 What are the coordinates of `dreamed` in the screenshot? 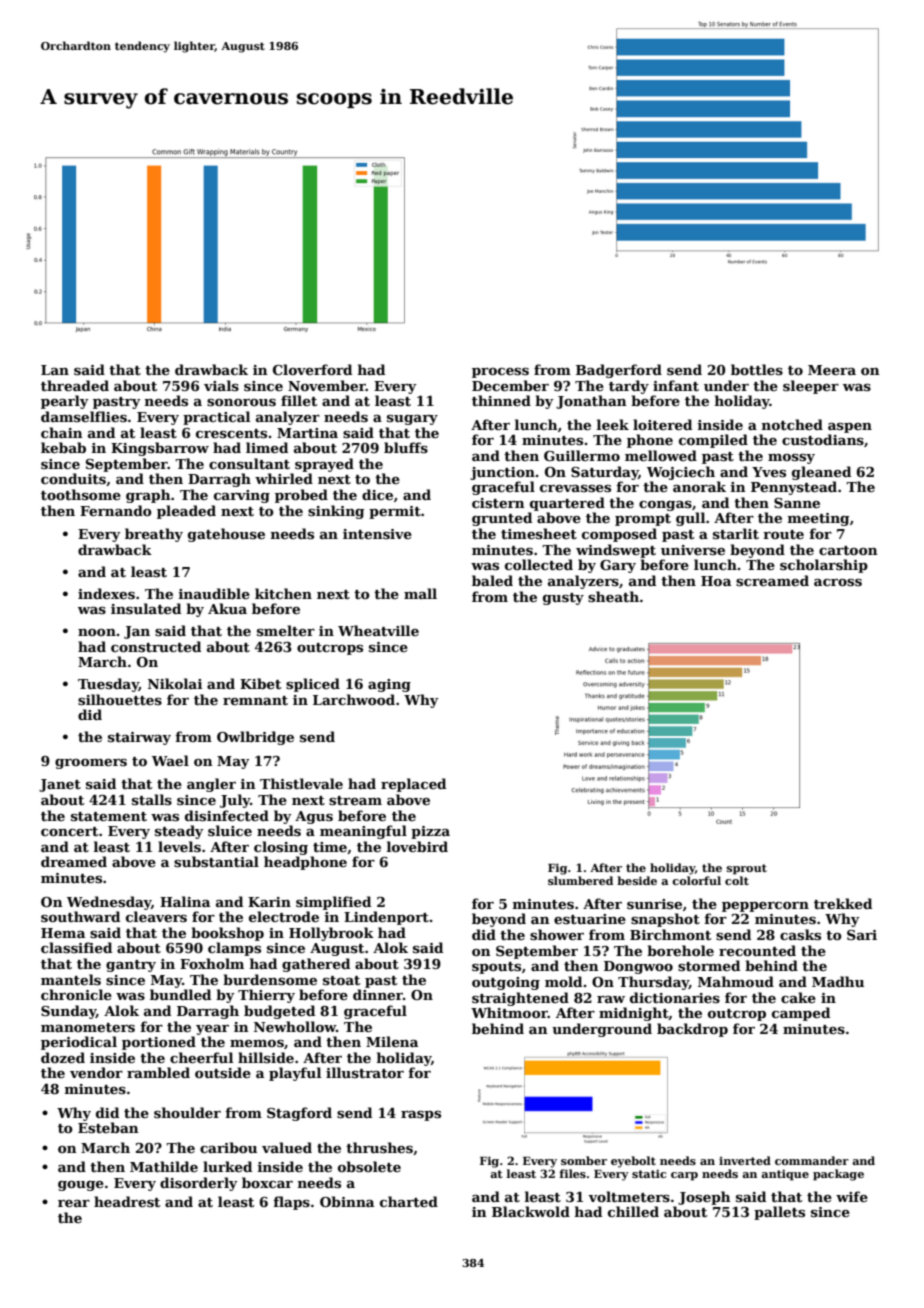 It's located at (74, 861).
